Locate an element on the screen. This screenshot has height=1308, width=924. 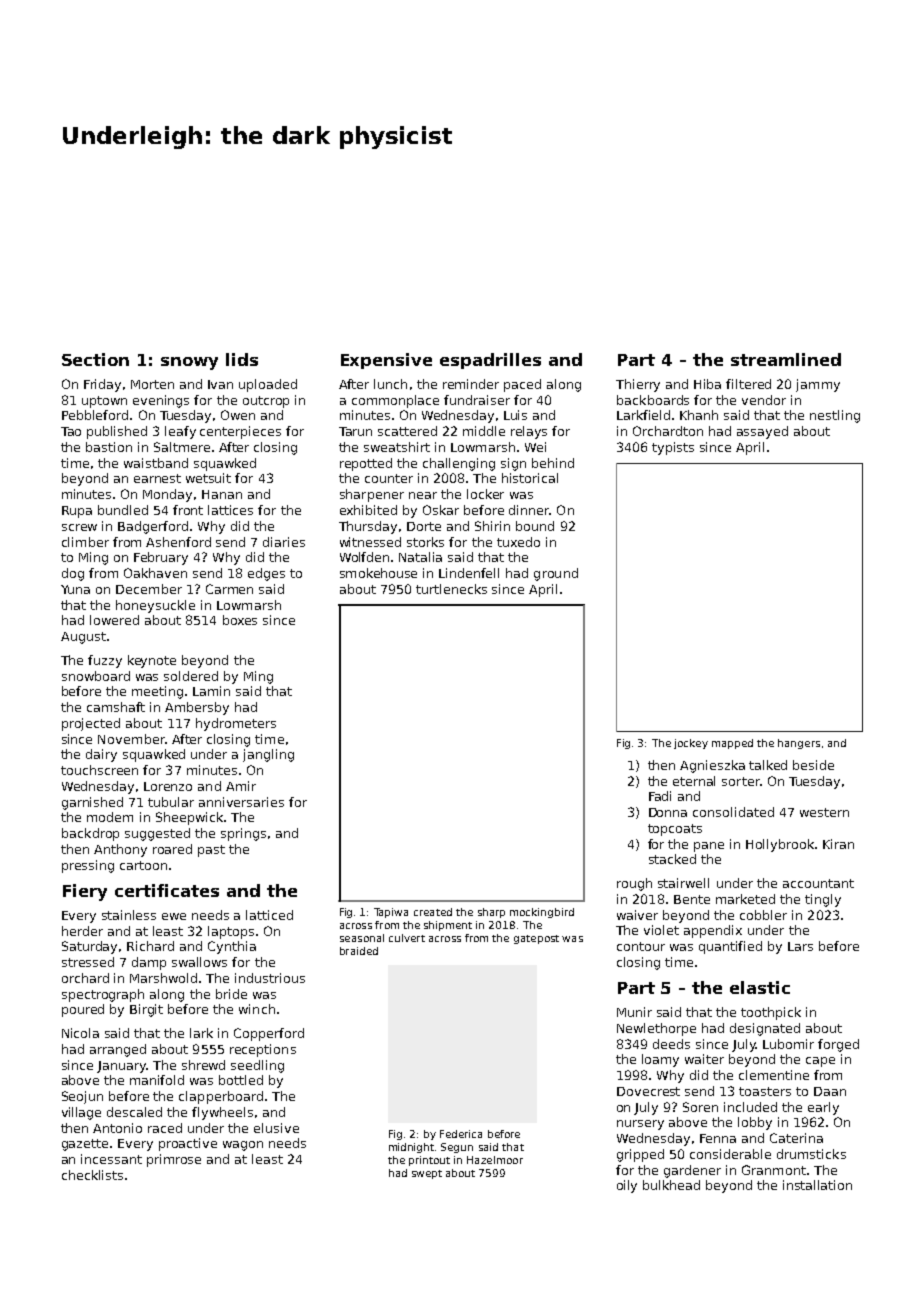
quantified is located at coordinates (730, 947).
